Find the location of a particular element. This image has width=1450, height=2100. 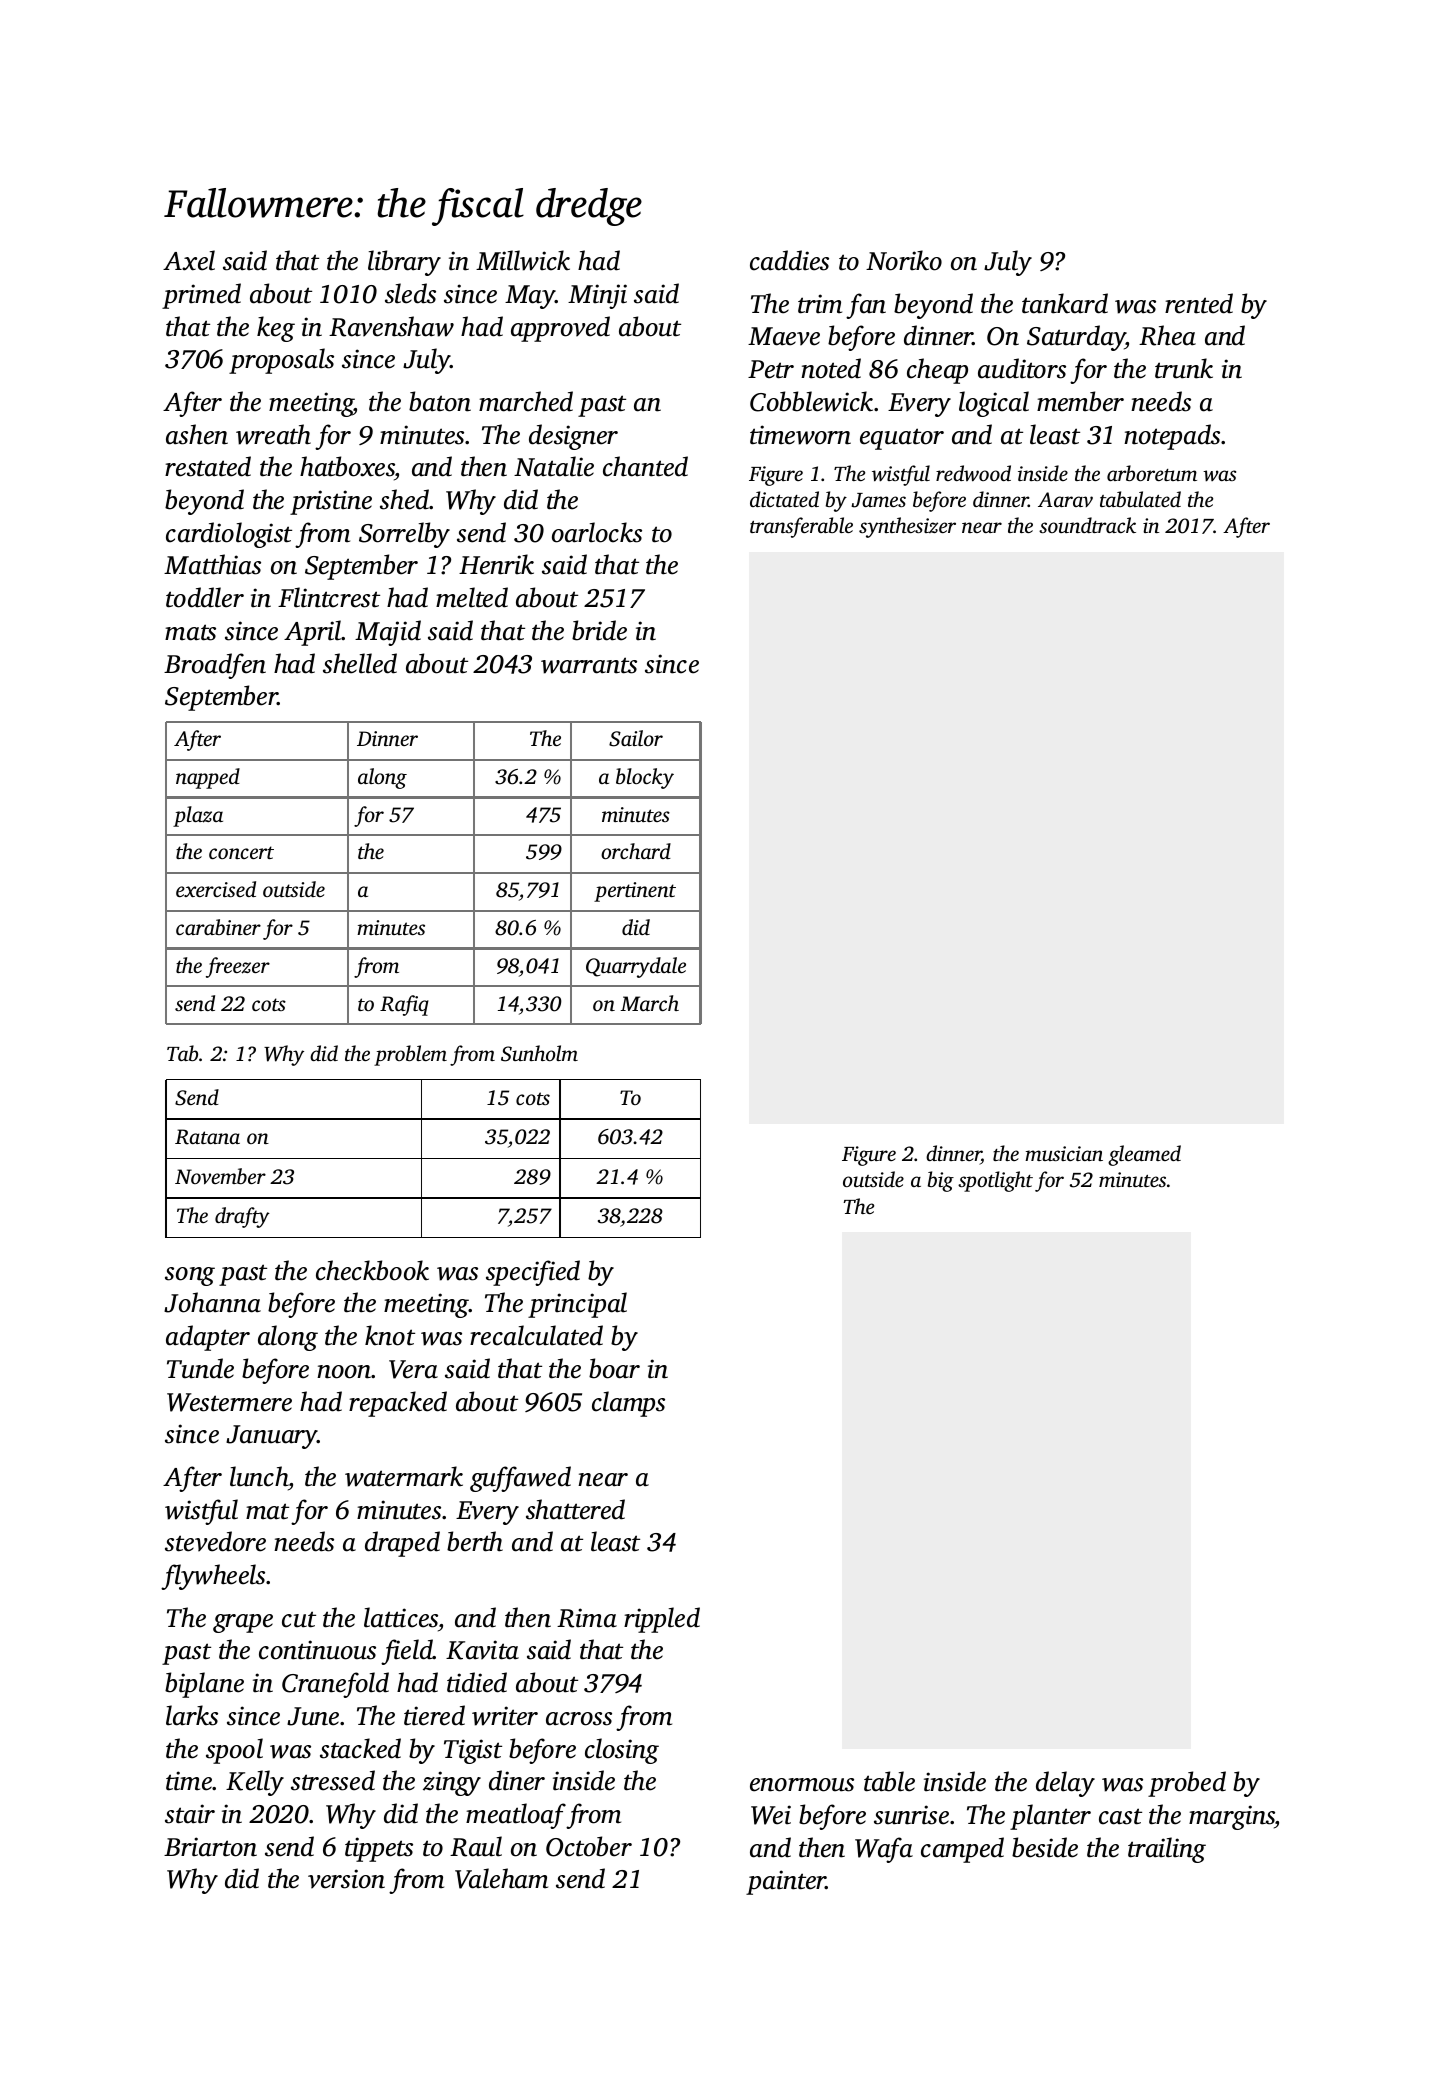

gleamed is located at coordinates (1144, 1155).
